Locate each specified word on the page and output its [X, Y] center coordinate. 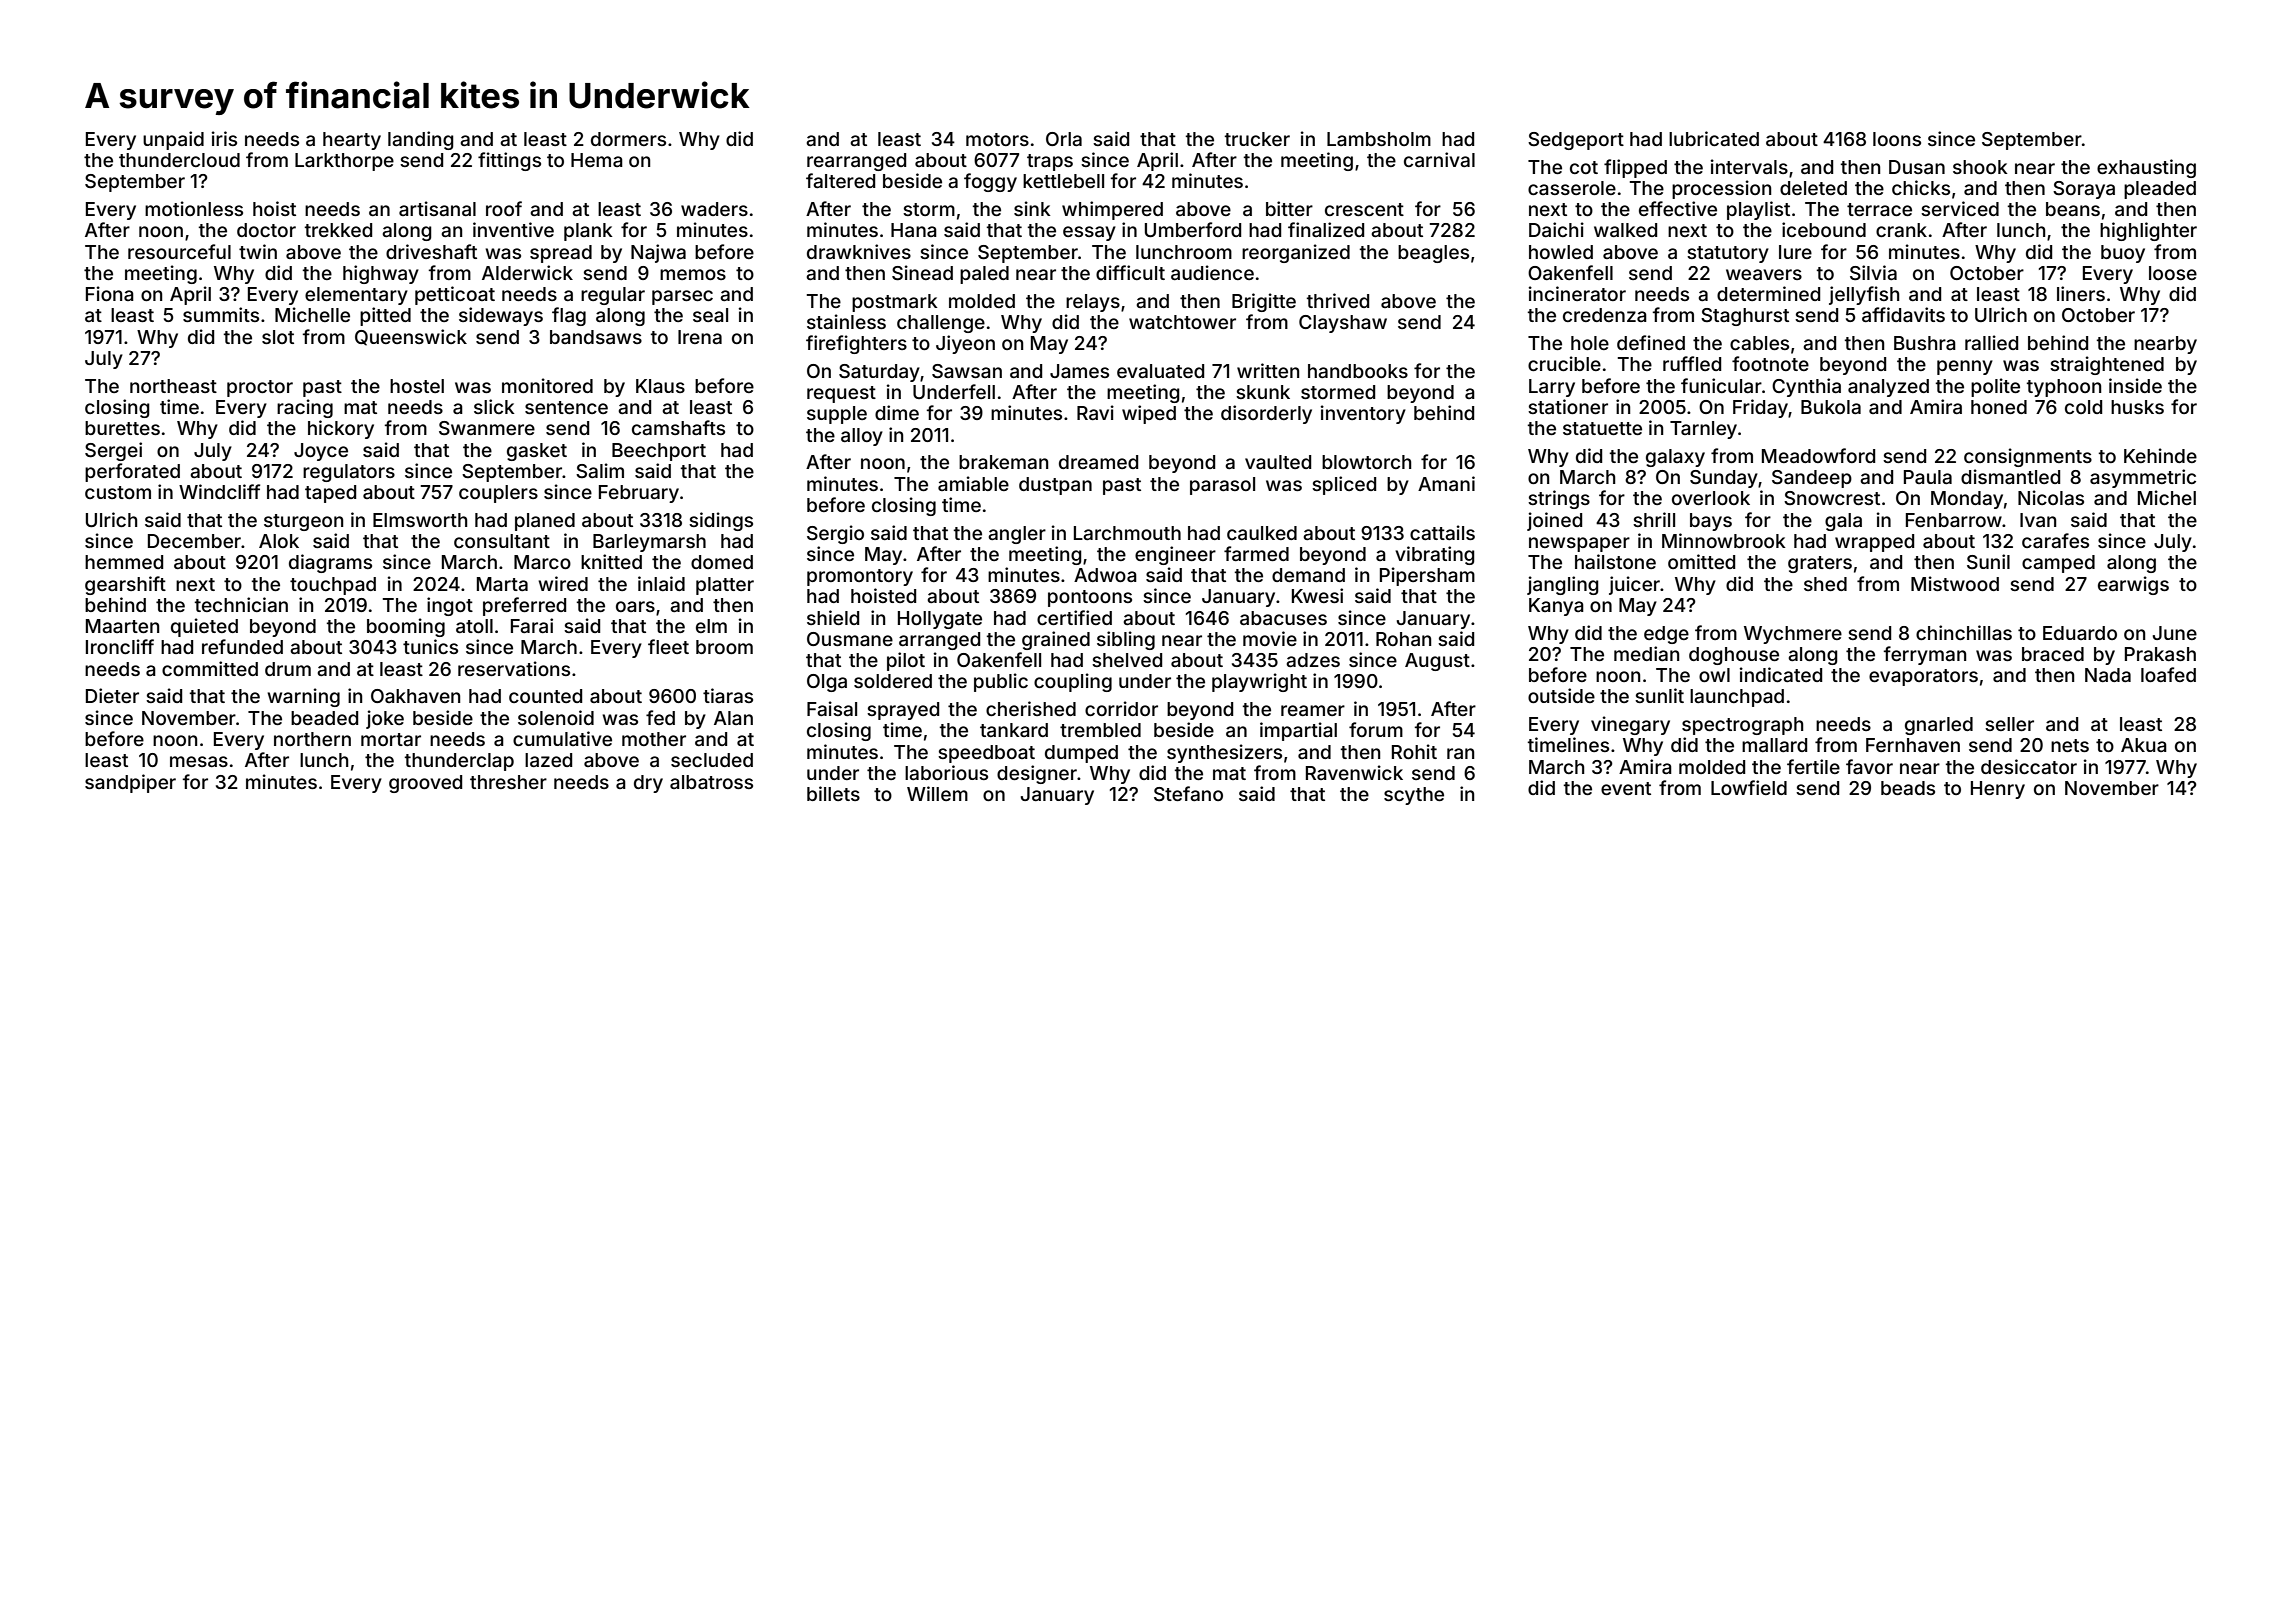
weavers [1764, 274]
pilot [906, 661]
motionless [194, 208]
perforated [132, 472]
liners [2081, 293]
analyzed [1888, 388]
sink [1032, 208]
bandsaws [596, 337]
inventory [1363, 414]
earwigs [2133, 585]
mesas [199, 761]
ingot [450, 606]
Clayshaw [1343, 324]
